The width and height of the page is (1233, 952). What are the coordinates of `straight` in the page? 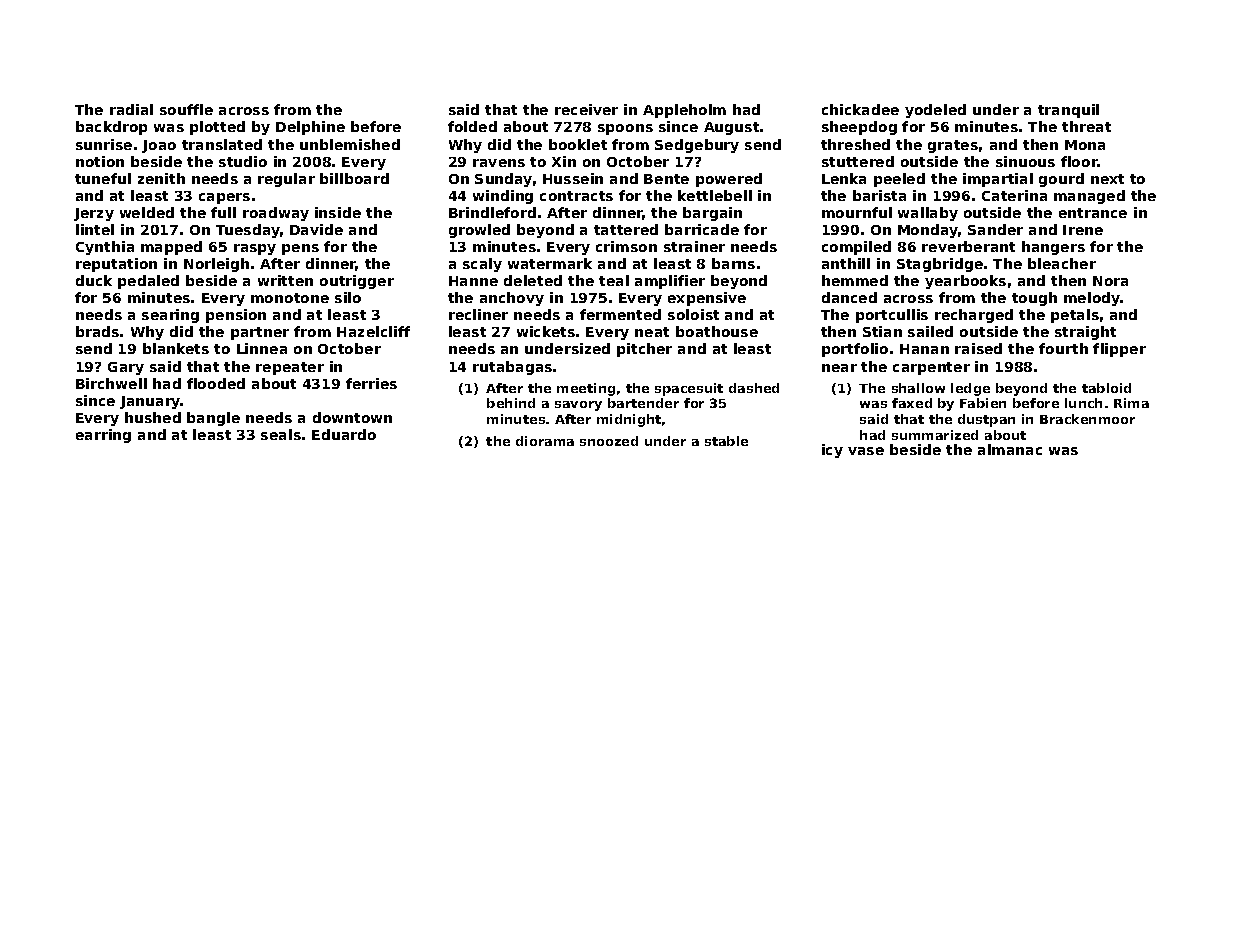 It's located at (1085, 333).
